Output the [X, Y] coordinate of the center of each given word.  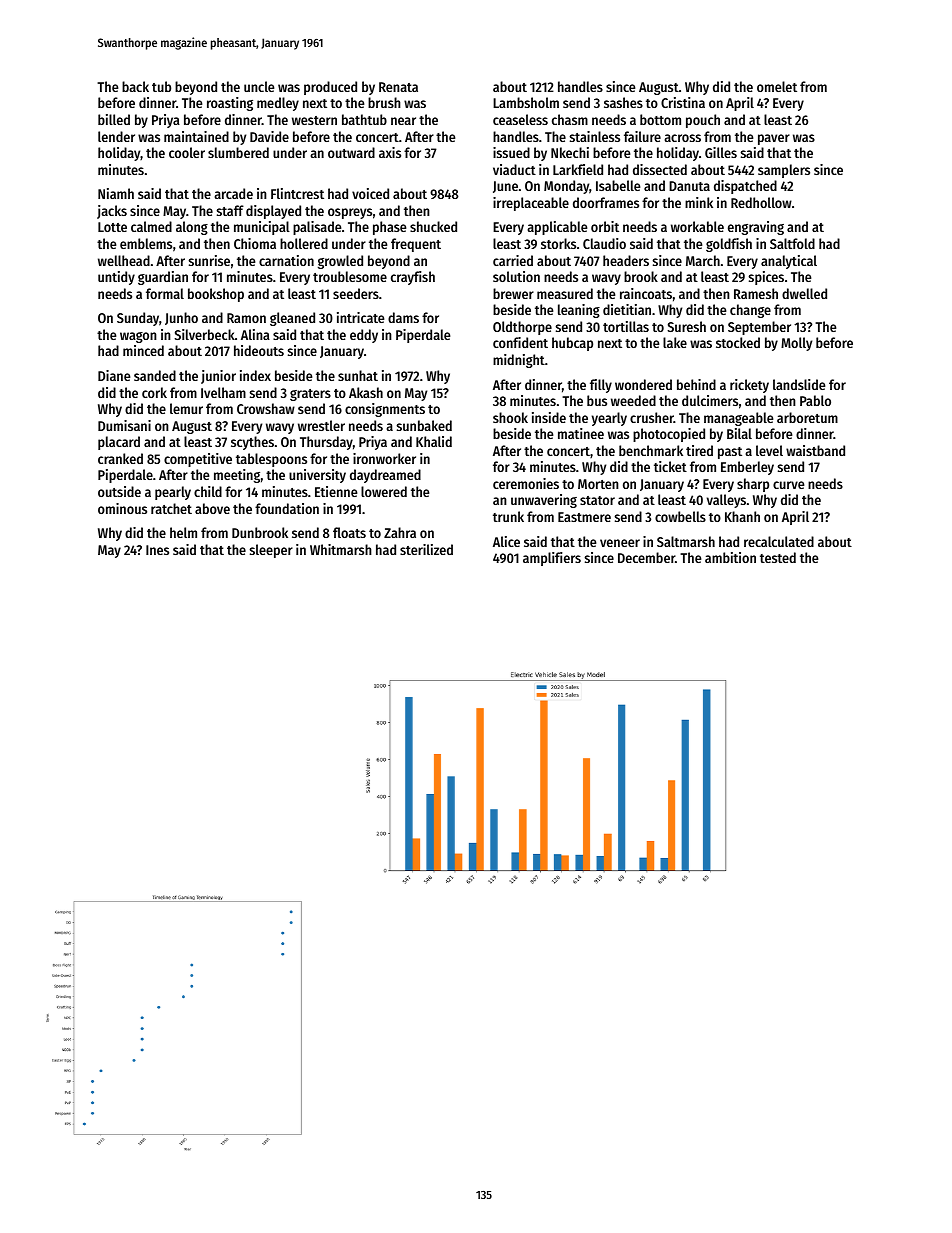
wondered [643, 384]
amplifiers [552, 559]
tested [778, 557]
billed [114, 119]
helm [183, 532]
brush [384, 102]
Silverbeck [204, 334]
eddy [364, 336]
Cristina [683, 102]
